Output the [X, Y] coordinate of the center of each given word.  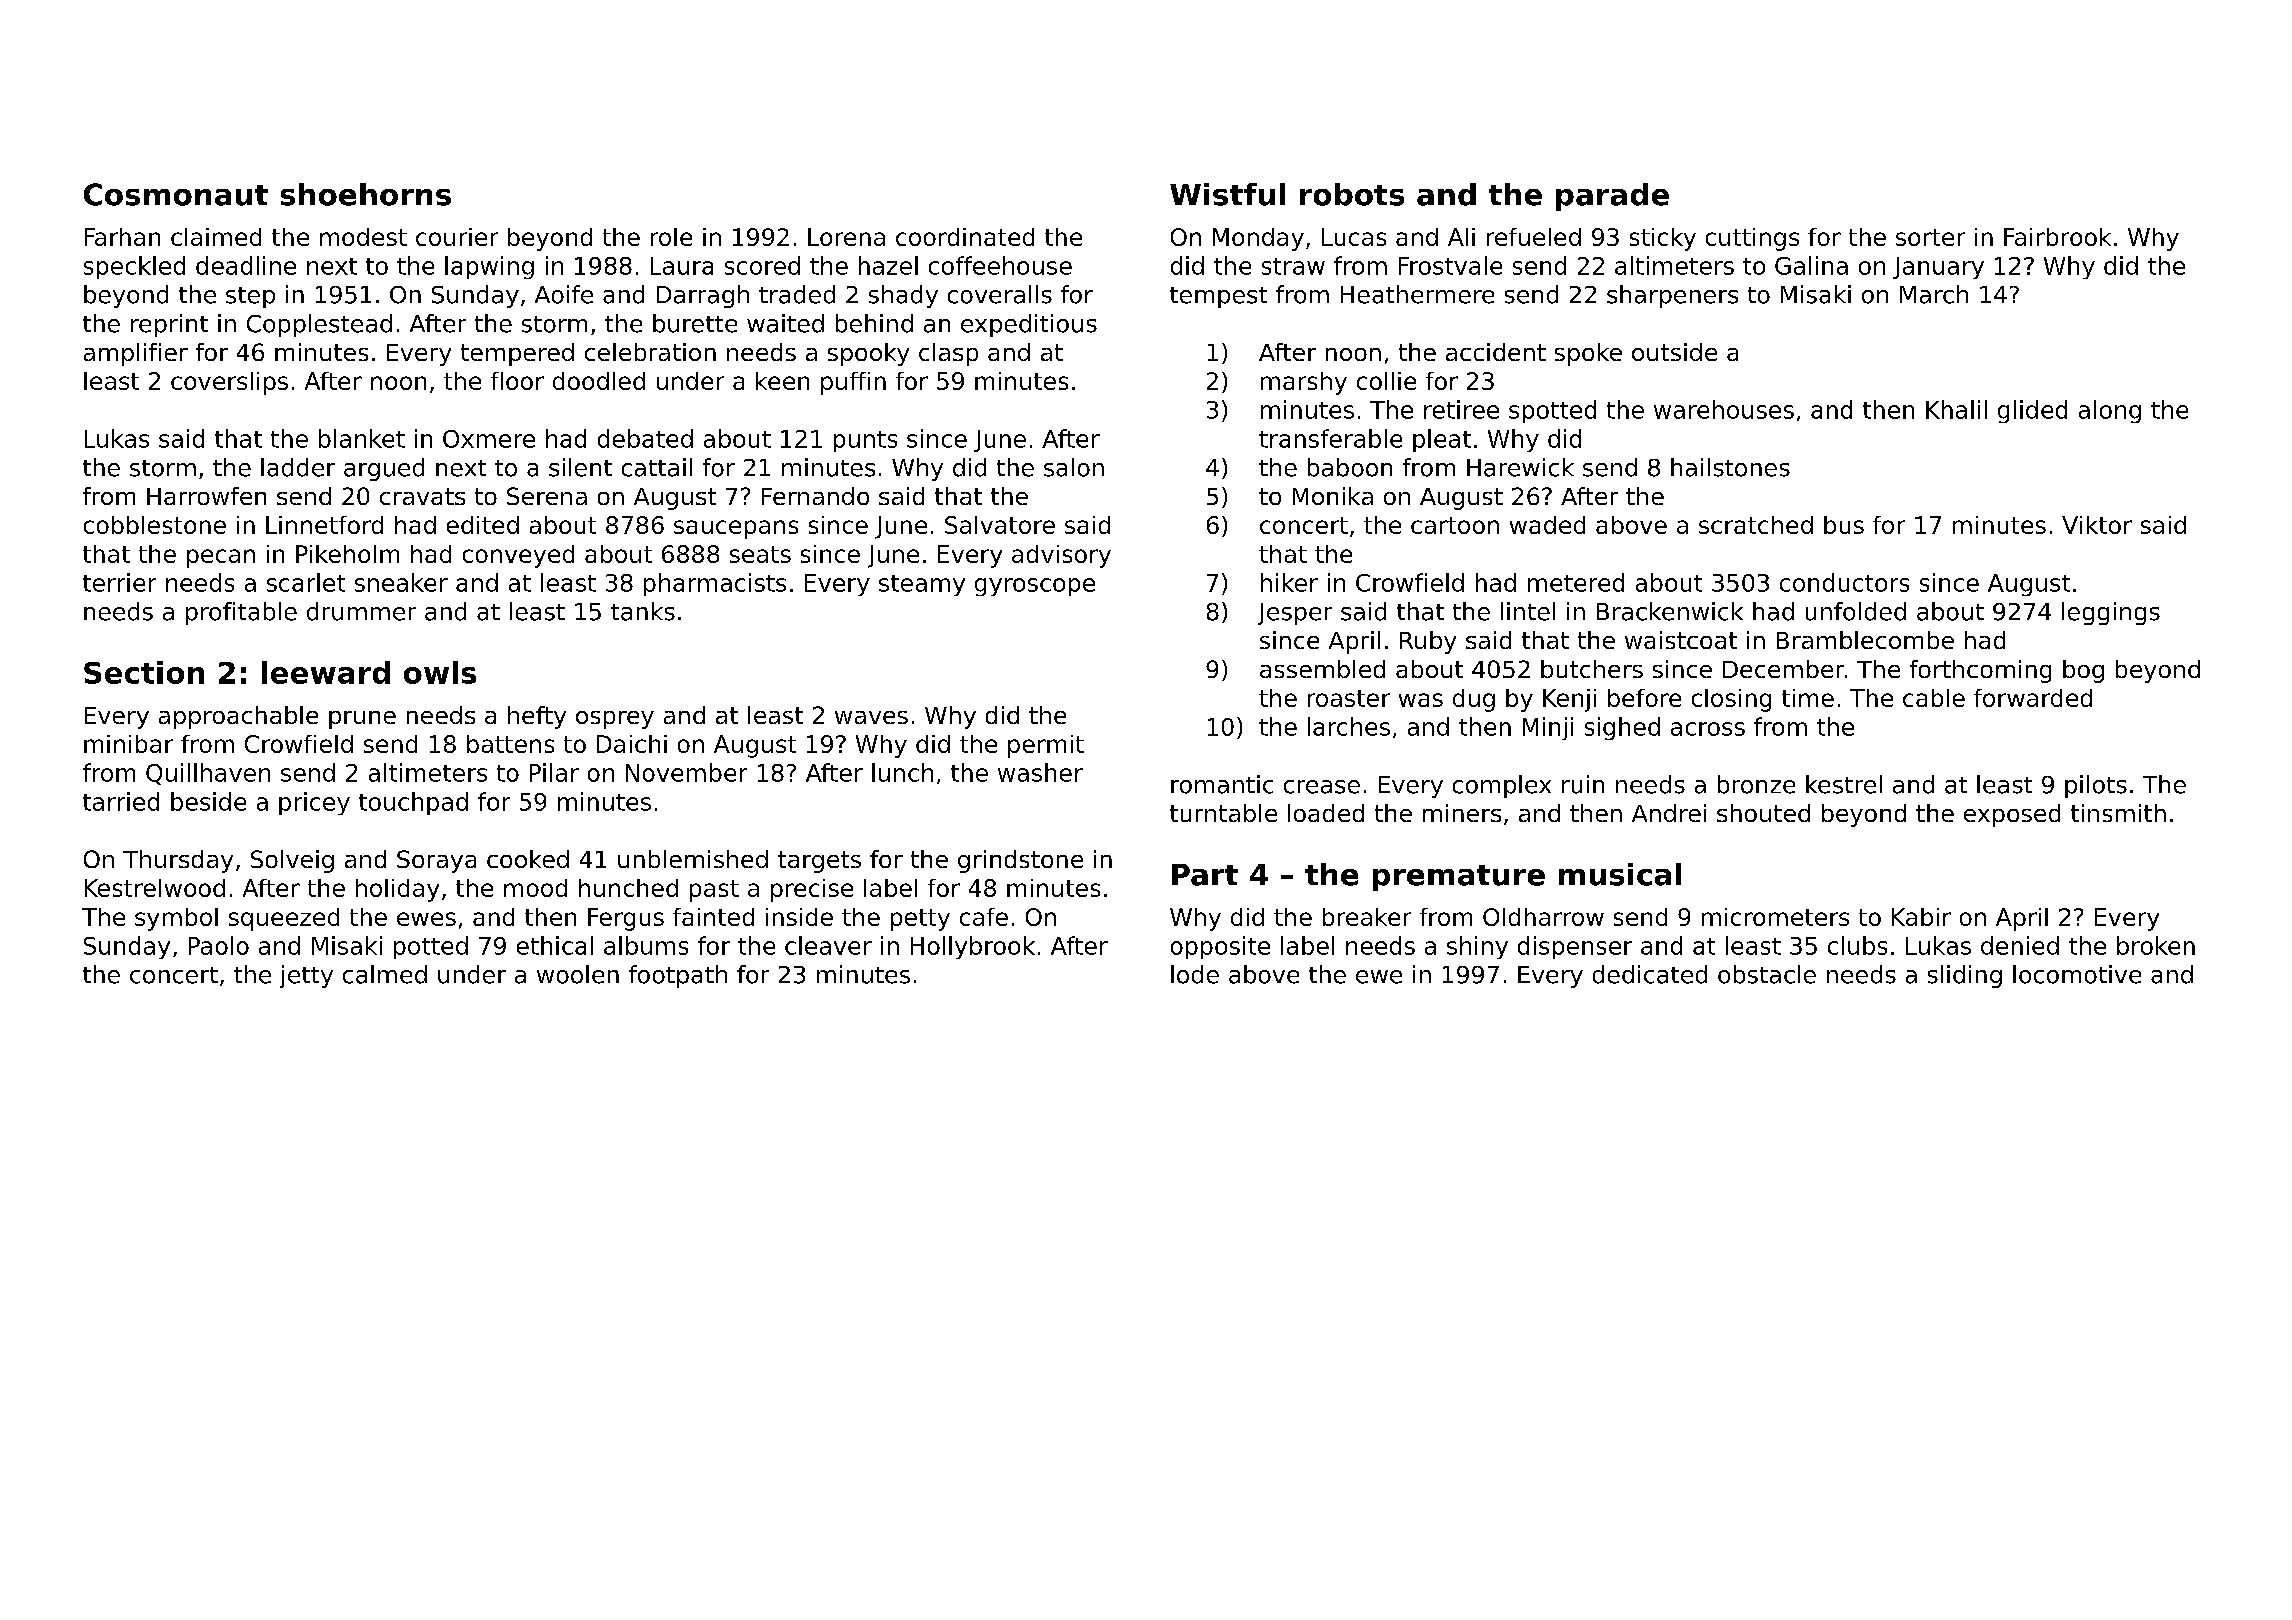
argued [384, 469]
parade [1612, 197]
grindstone [1020, 861]
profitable [241, 613]
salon [1074, 467]
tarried [121, 801]
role [671, 237]
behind [874, 323]
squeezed [284, 919]
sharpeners [1672, 296]
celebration [650, 352]
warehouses [1724, 409]
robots [1352, 194]
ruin [1583, 784]
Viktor [2097, 525]
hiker [1289, 582]
